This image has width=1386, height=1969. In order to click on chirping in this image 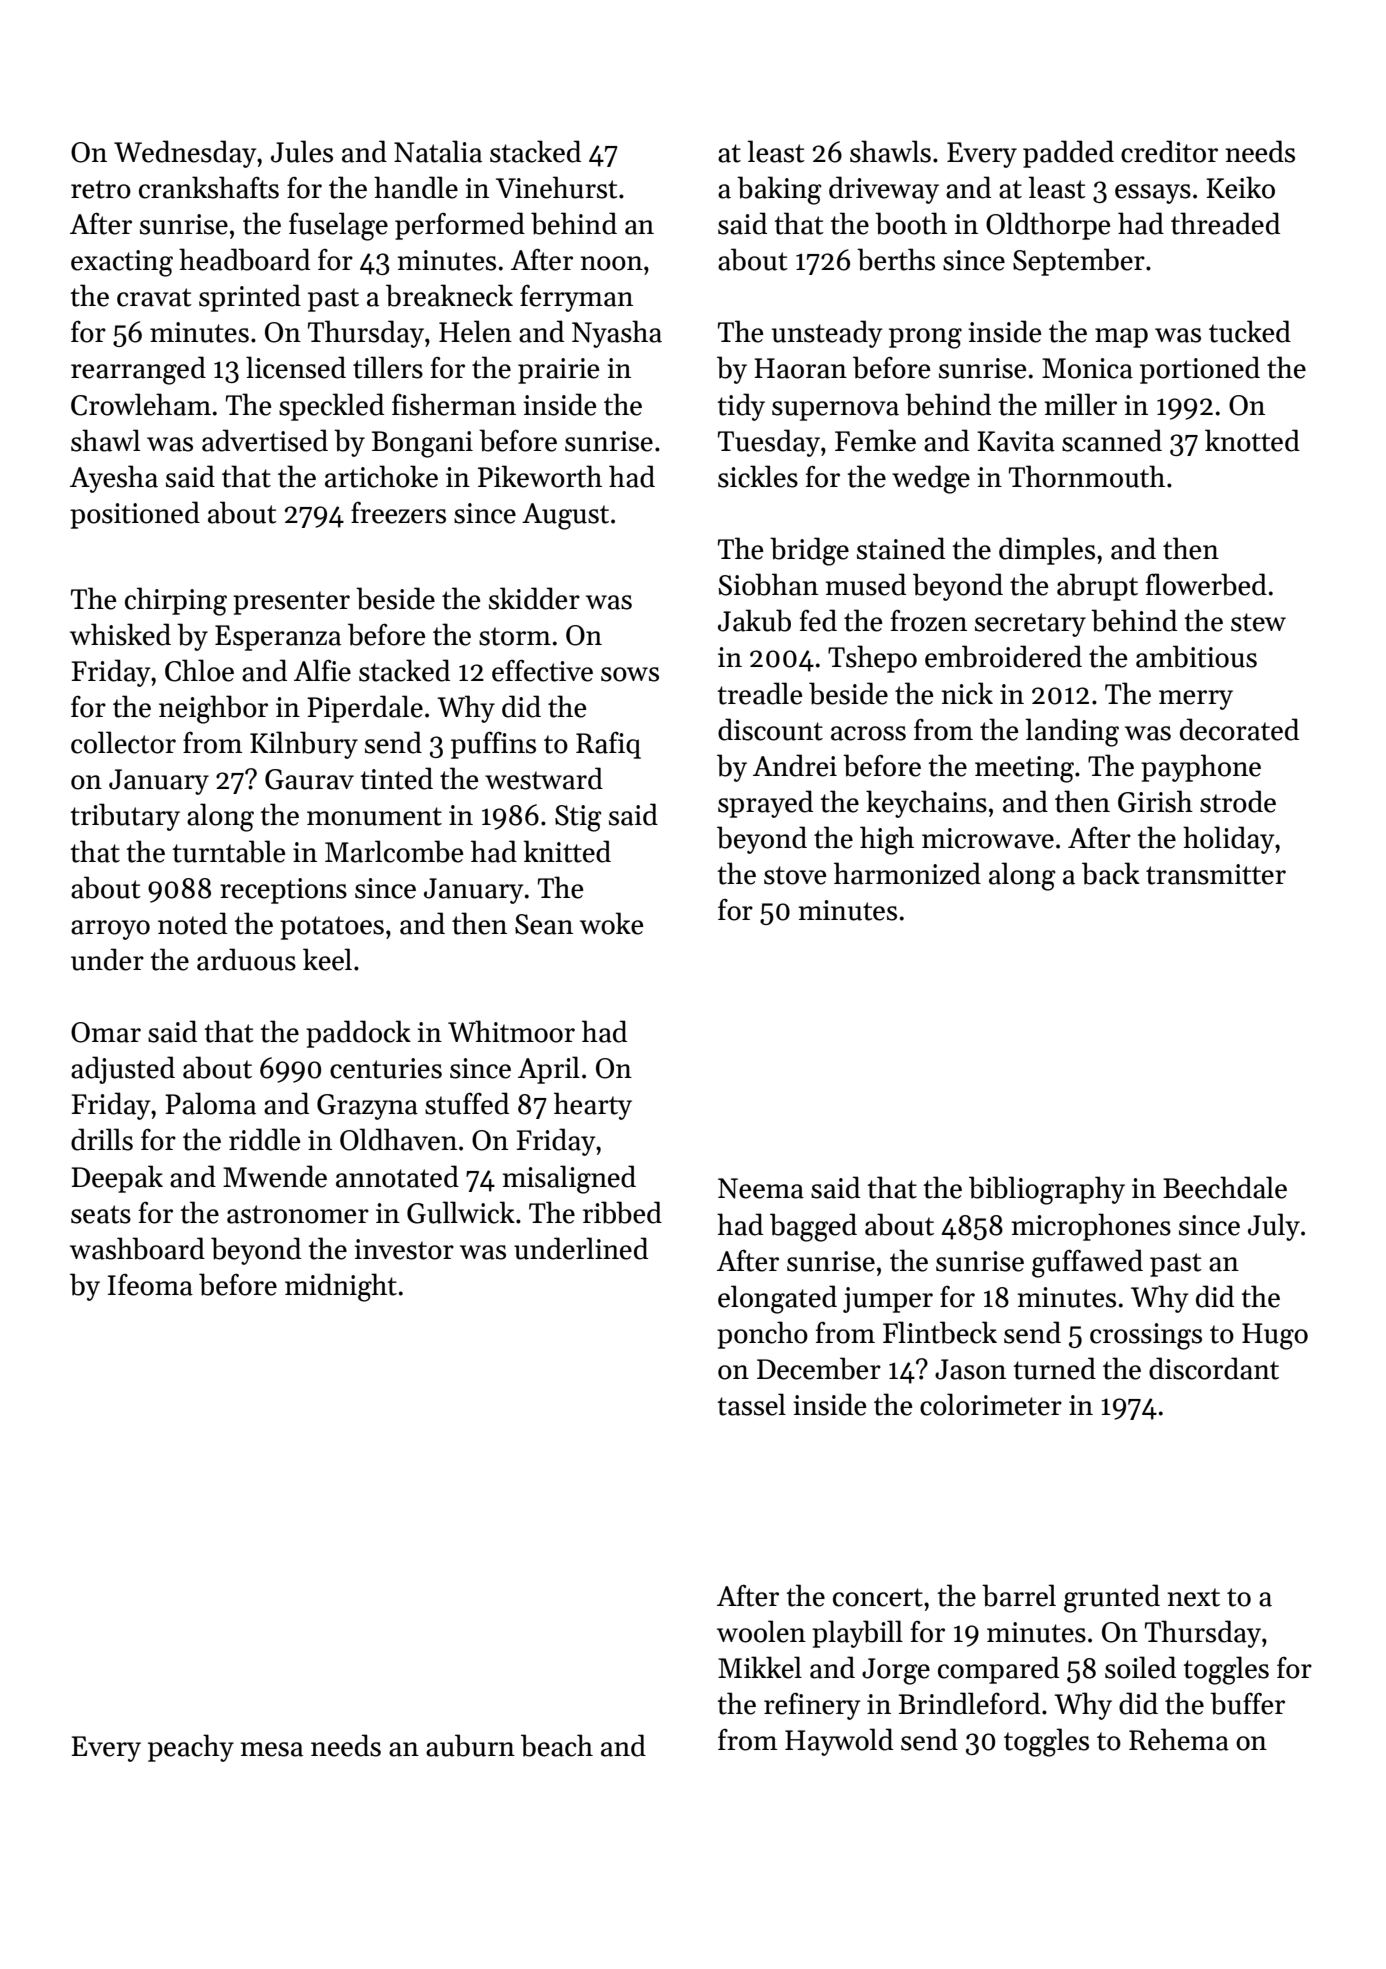, I will do `click(176, 601)`.
